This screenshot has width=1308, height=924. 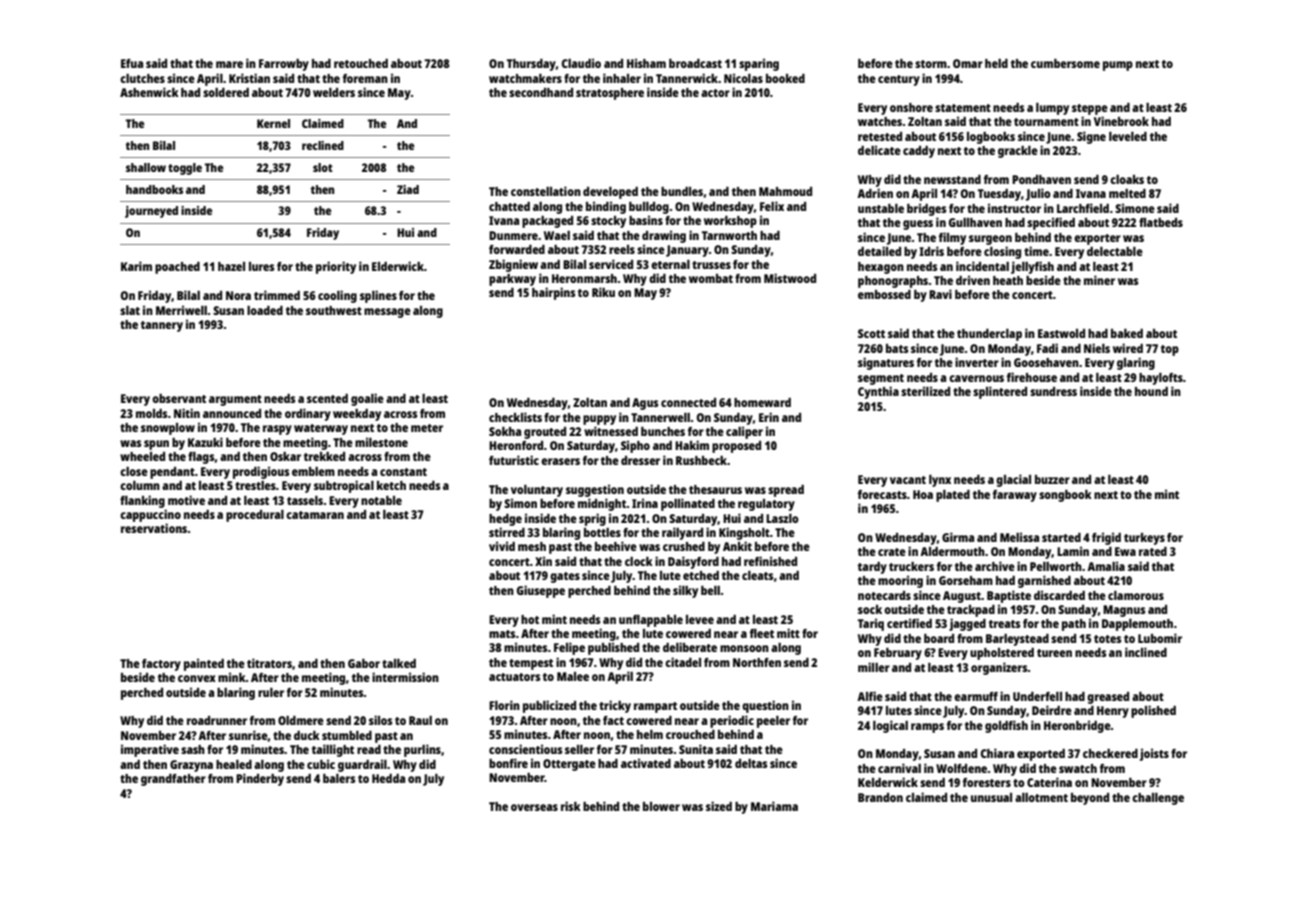 I want to click on journeyed, so click(x=151, y=212).
